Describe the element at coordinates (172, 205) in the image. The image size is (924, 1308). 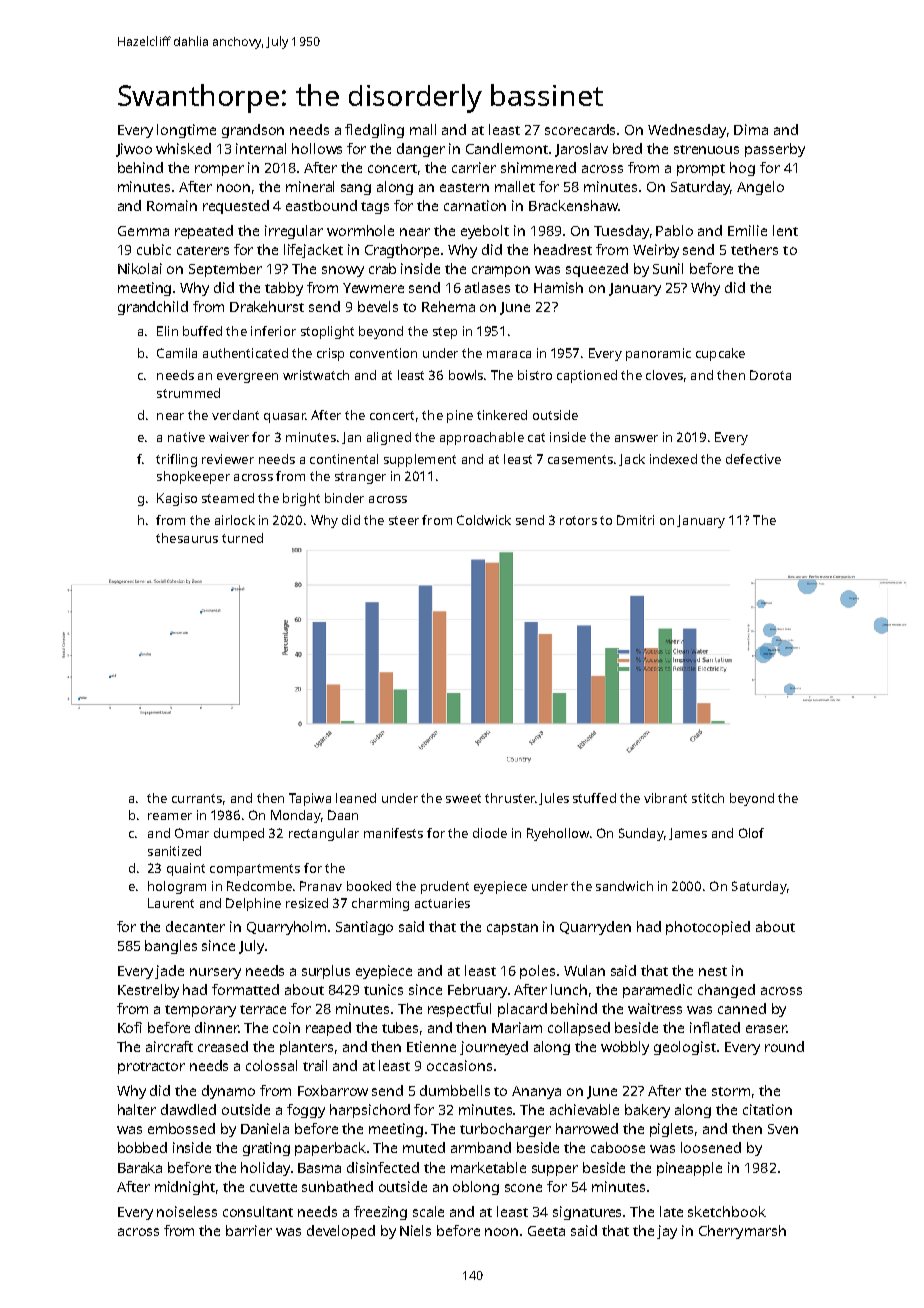
I see `Romain` at that location.
